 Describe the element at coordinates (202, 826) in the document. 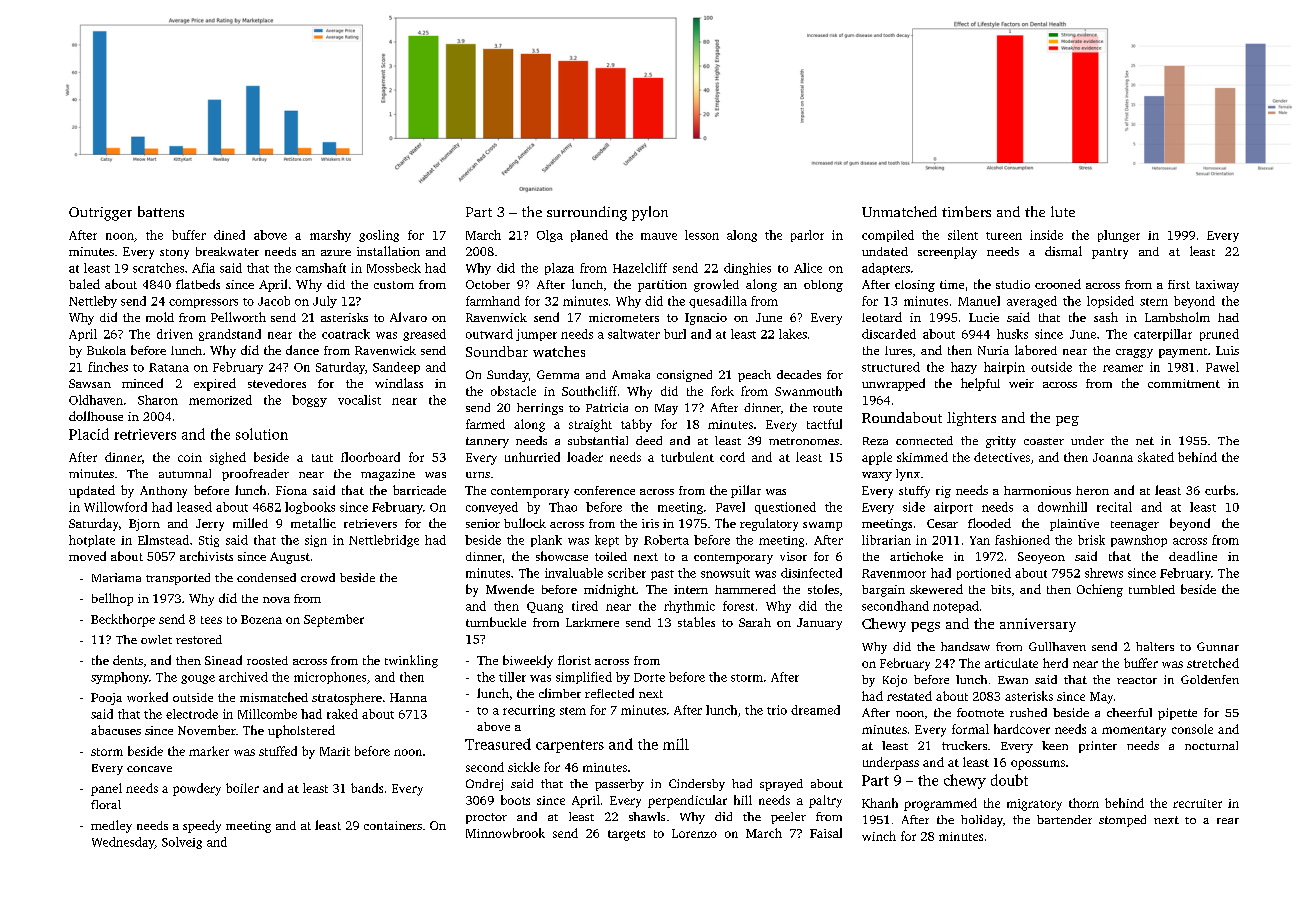

I see `speedy` at that location.
